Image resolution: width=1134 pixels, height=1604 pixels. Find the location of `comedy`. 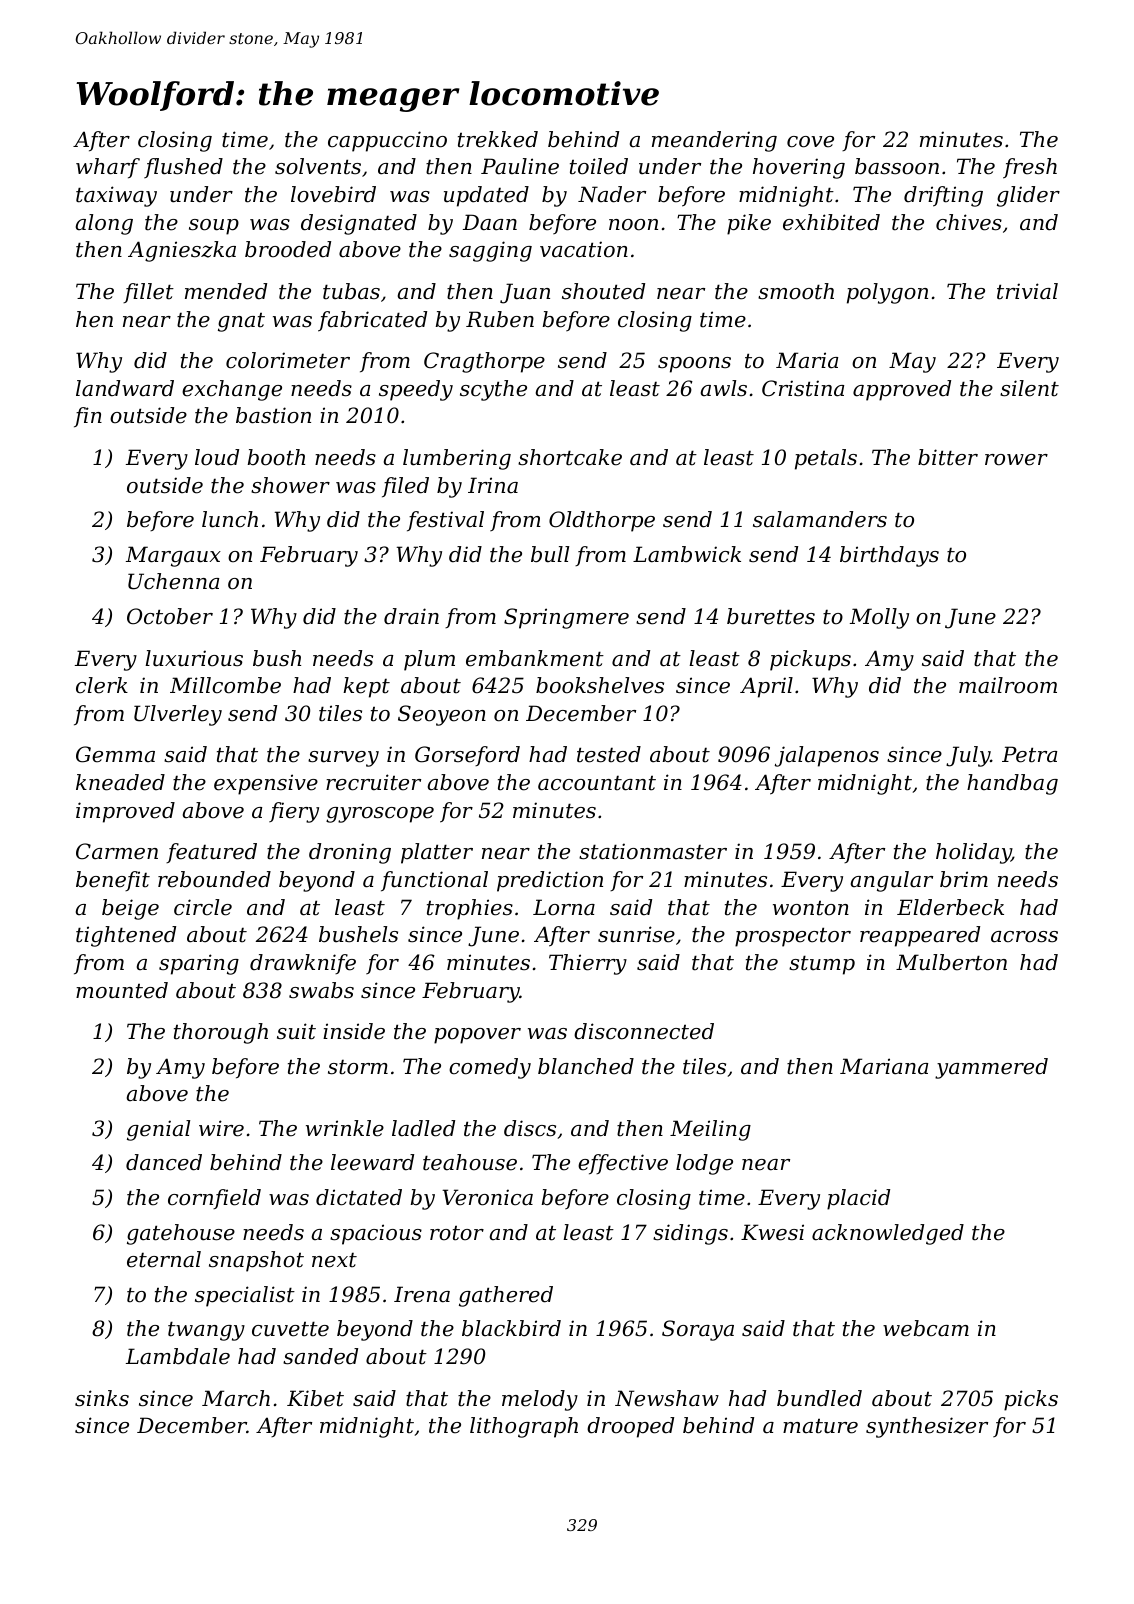

comedy is located at coordinates (490, 1068).
